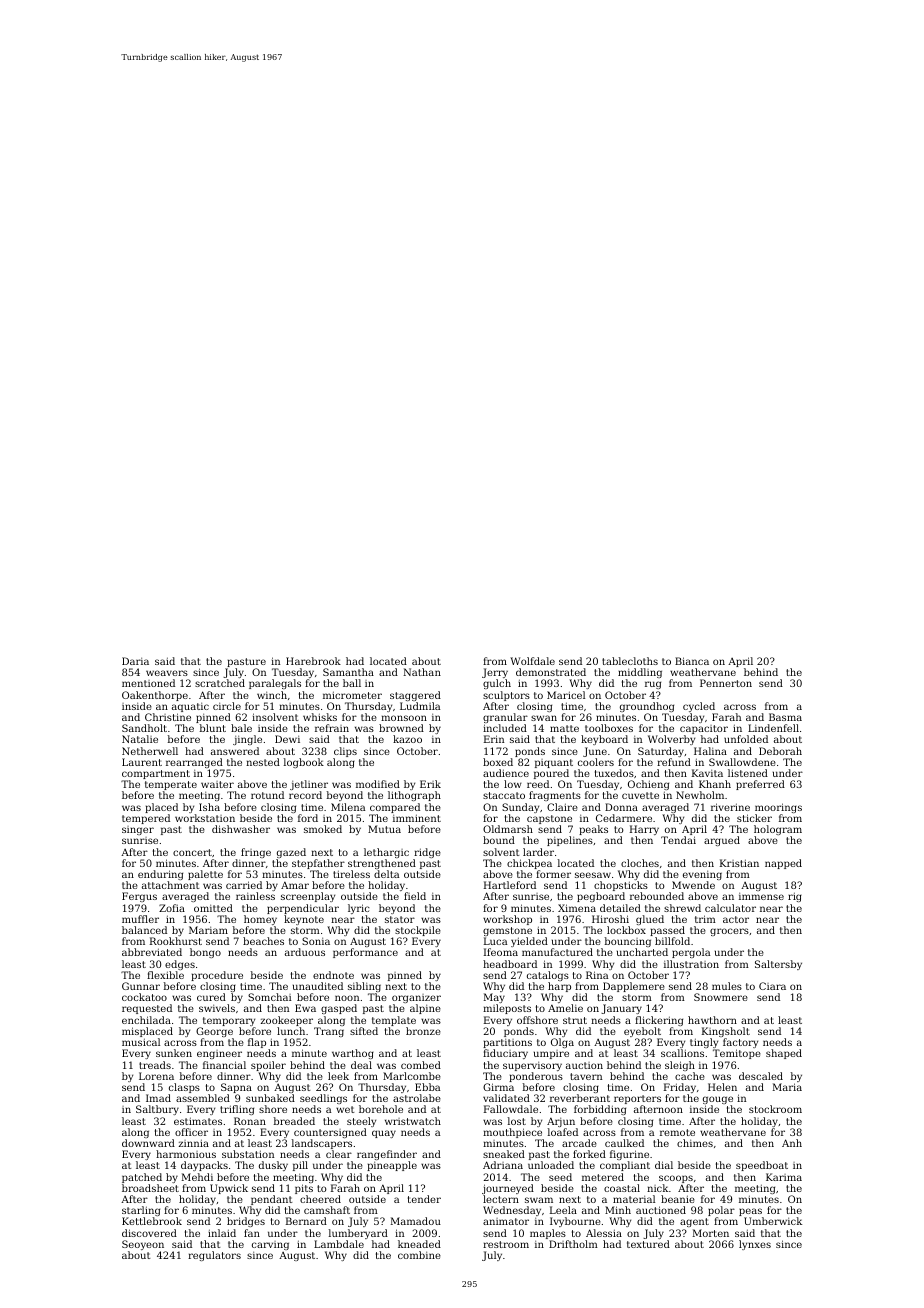  What do you see at coordinates (222, 1233) in the screenshot?
I see `inlaid` at bounding box center [222, 1233].
